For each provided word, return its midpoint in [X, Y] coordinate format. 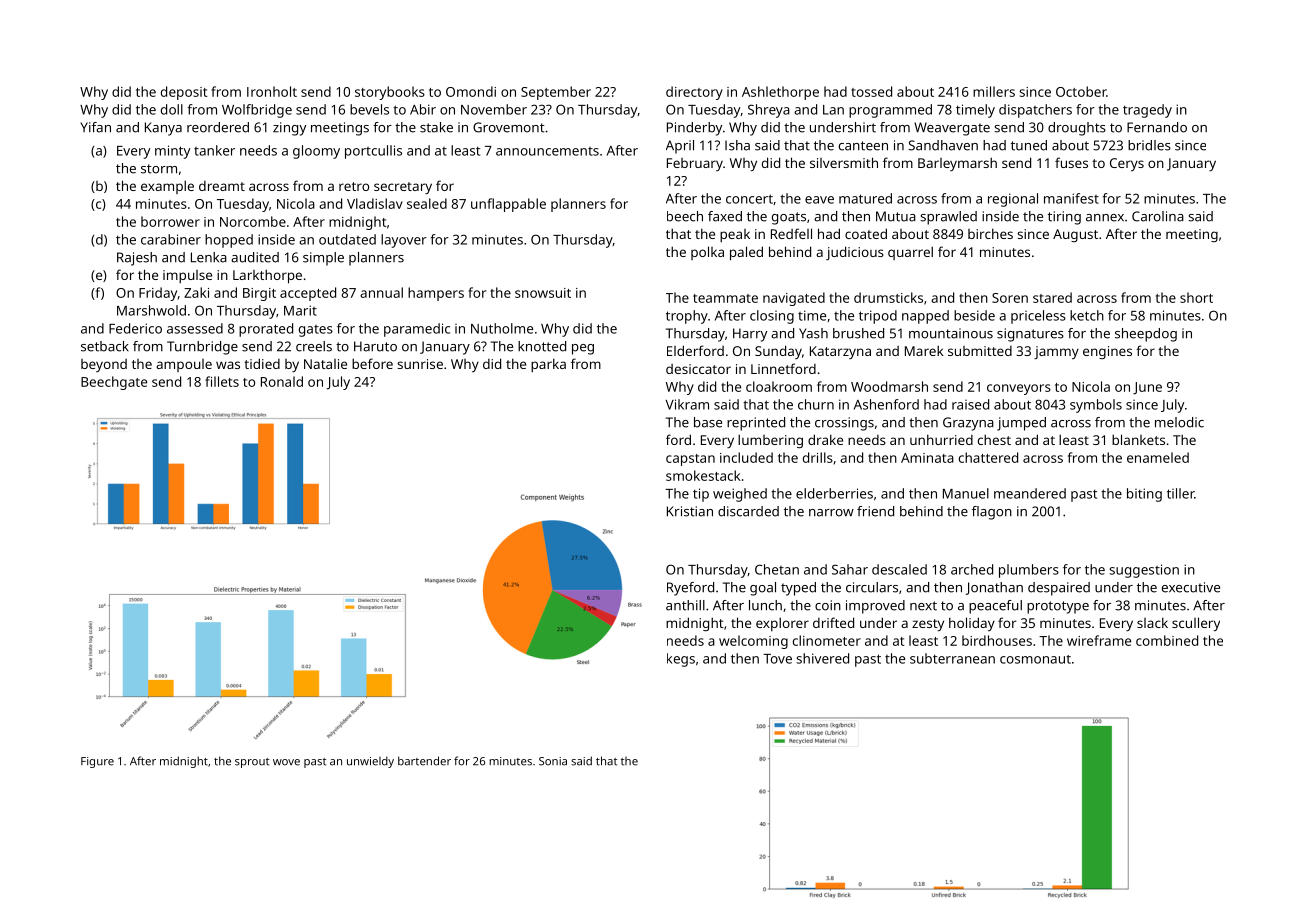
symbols [1096, 406]
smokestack [703, 475]
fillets [222, 381]
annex [1105, 218]
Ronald [282, 381]
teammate [725, 298]
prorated [266, 330]
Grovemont [509, 127]
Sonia [553, 761]
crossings [844, 424]
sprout [252, 763]
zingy [289, 129]
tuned [1029, 145]
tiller [1180, 493]
